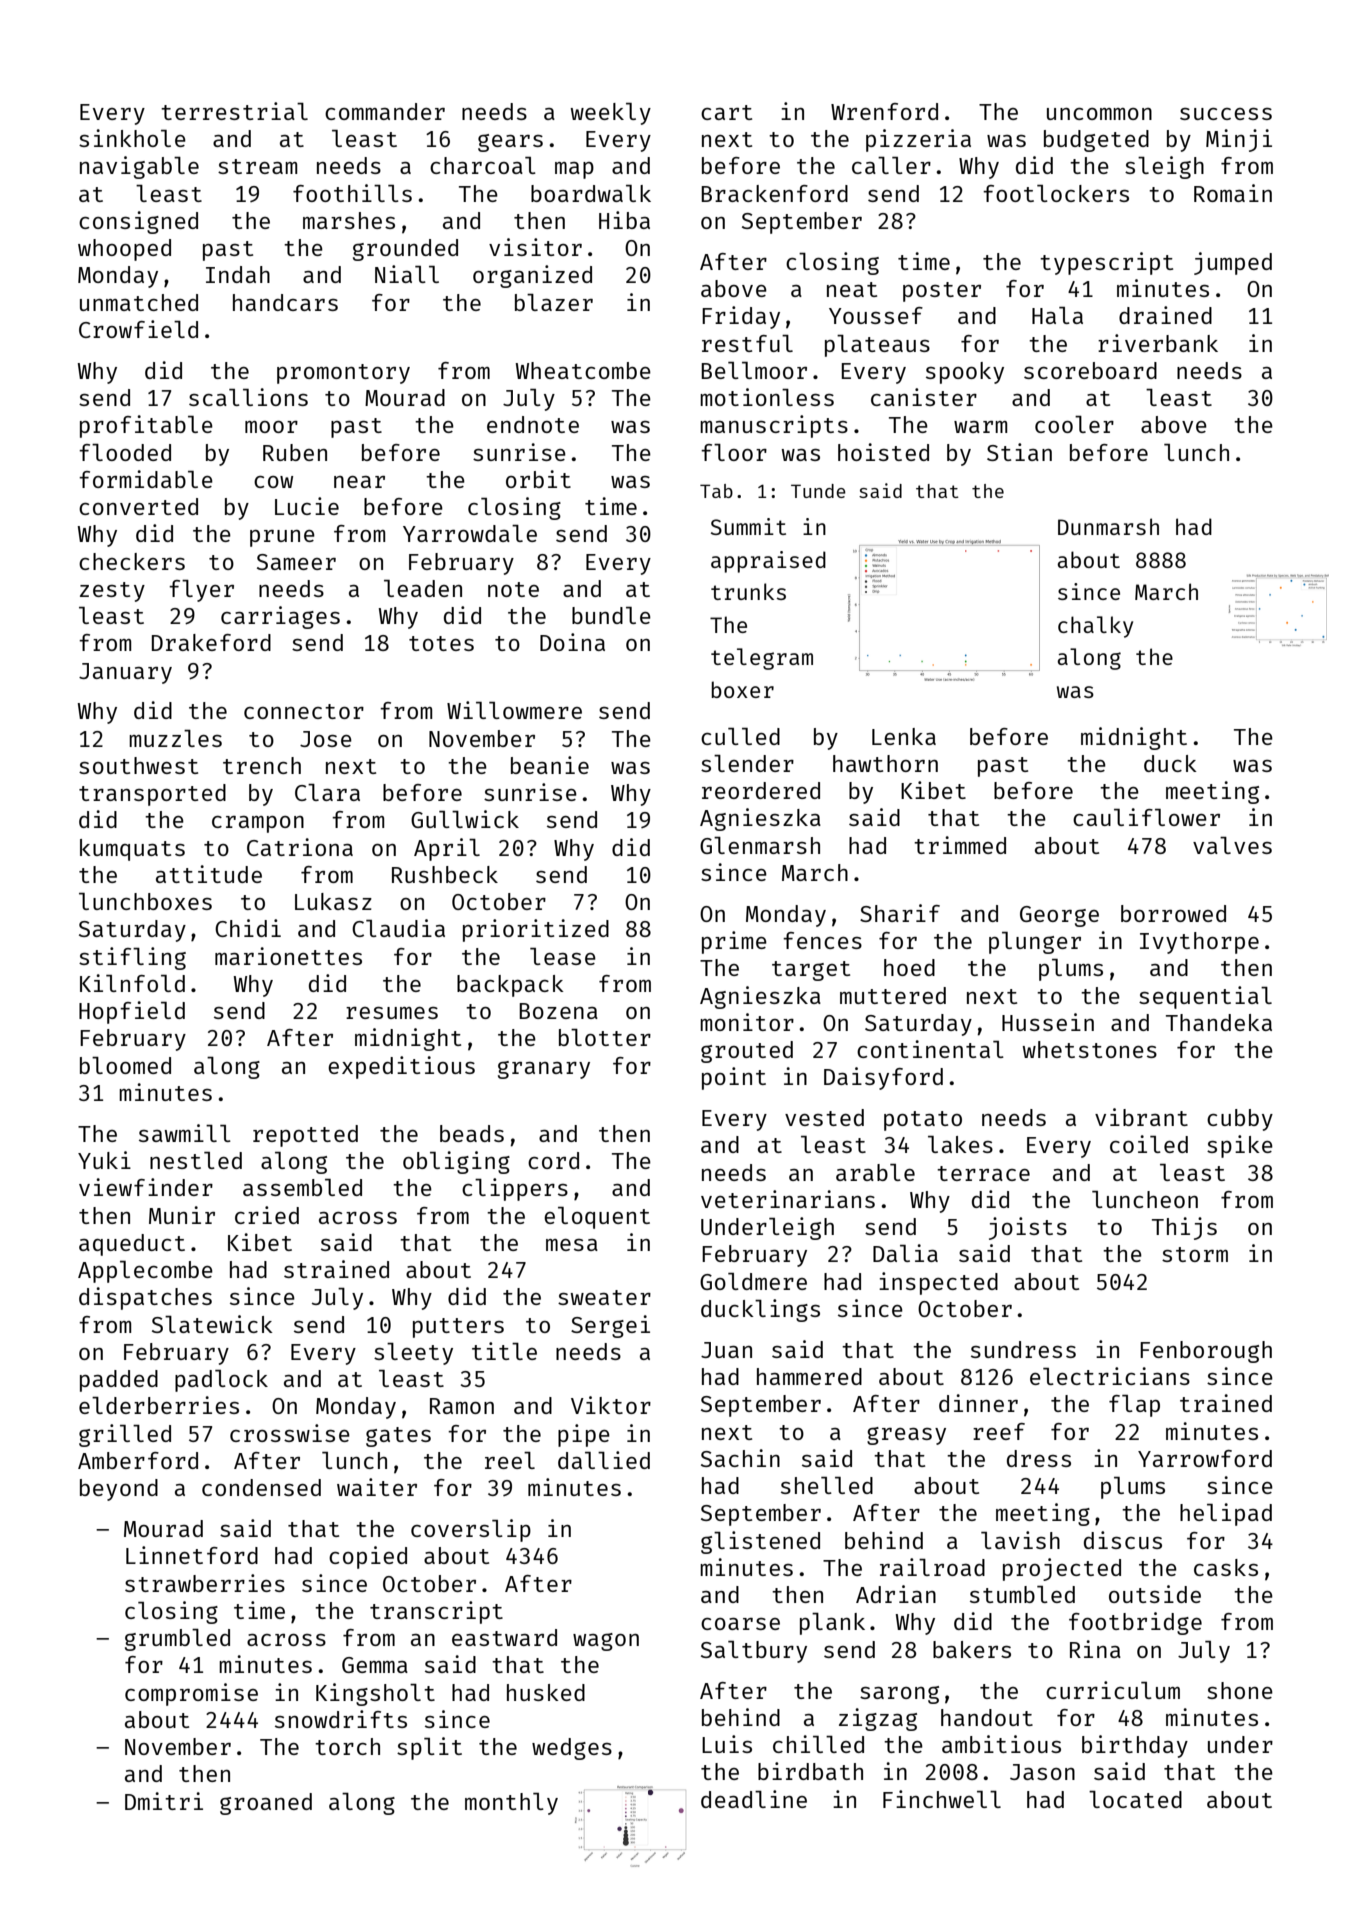 The image size is (1352, 1912). Describe the element at coordinates (1096, 141) in the page. I see `budgeted` at that location.
